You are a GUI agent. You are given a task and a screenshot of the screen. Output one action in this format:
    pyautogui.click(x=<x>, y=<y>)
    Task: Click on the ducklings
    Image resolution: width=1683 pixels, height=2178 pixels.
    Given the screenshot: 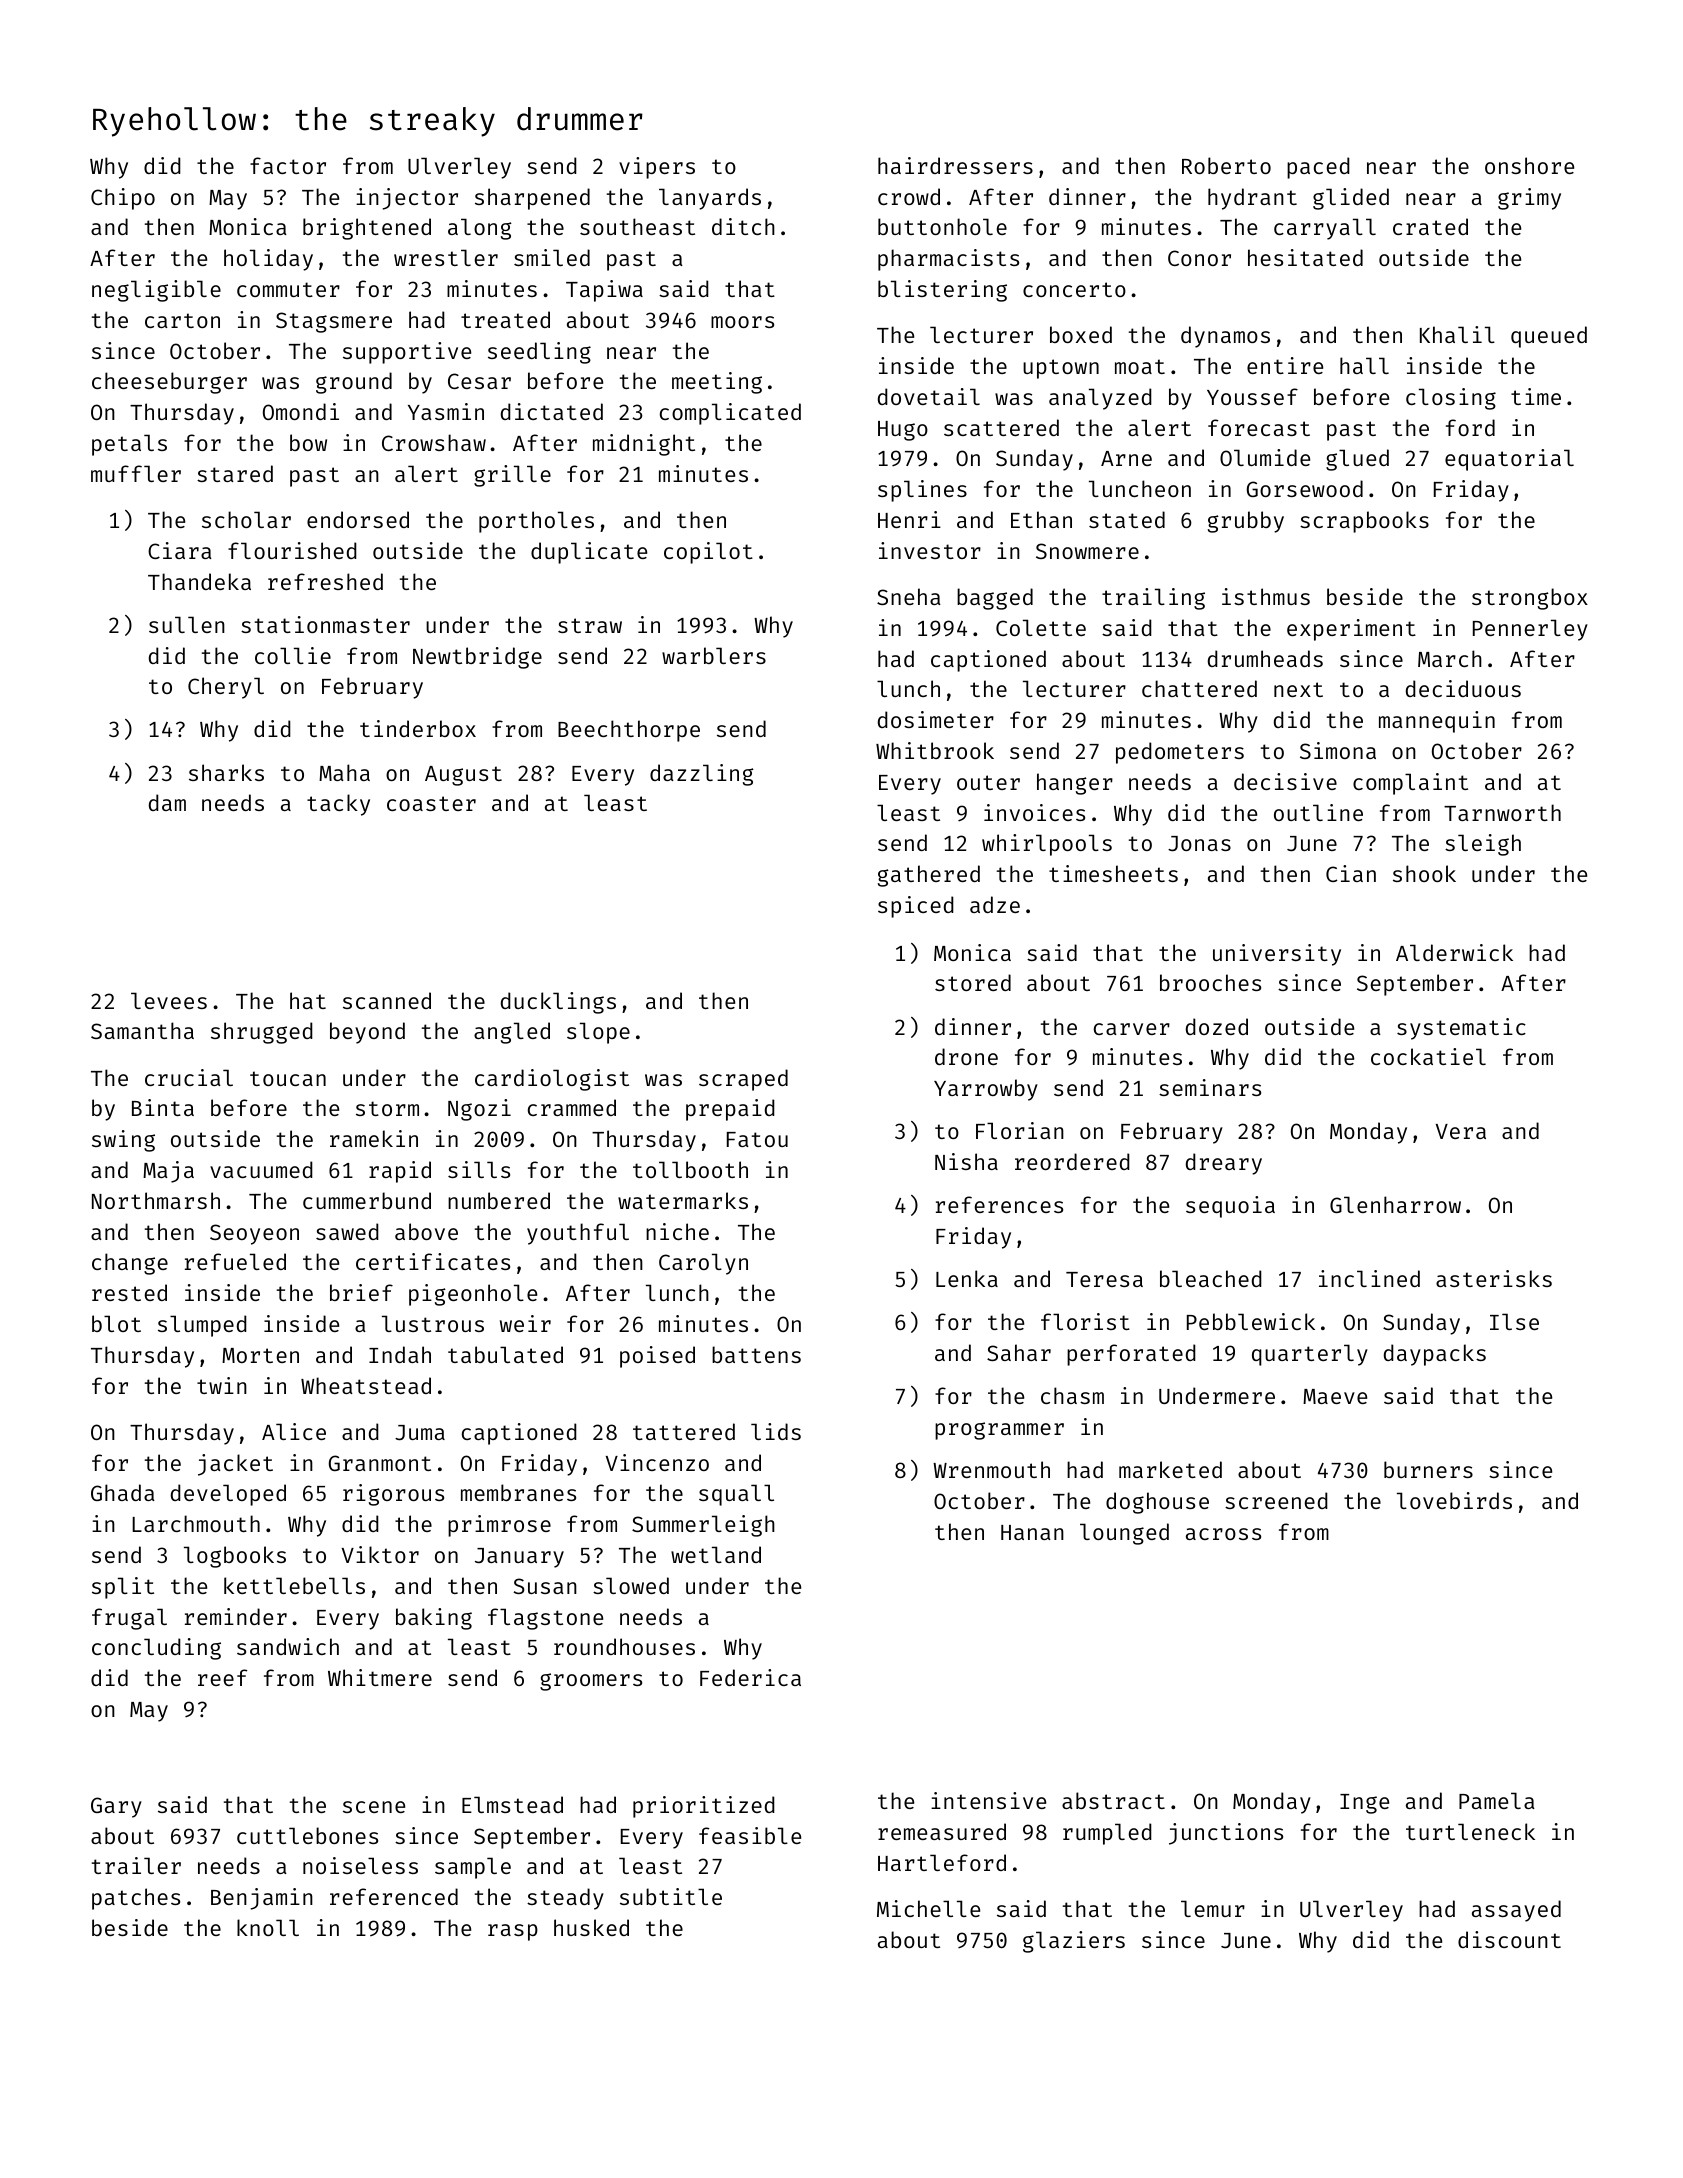 What is the action you would take?
    pyautogui.click(x=558, y=1003)
